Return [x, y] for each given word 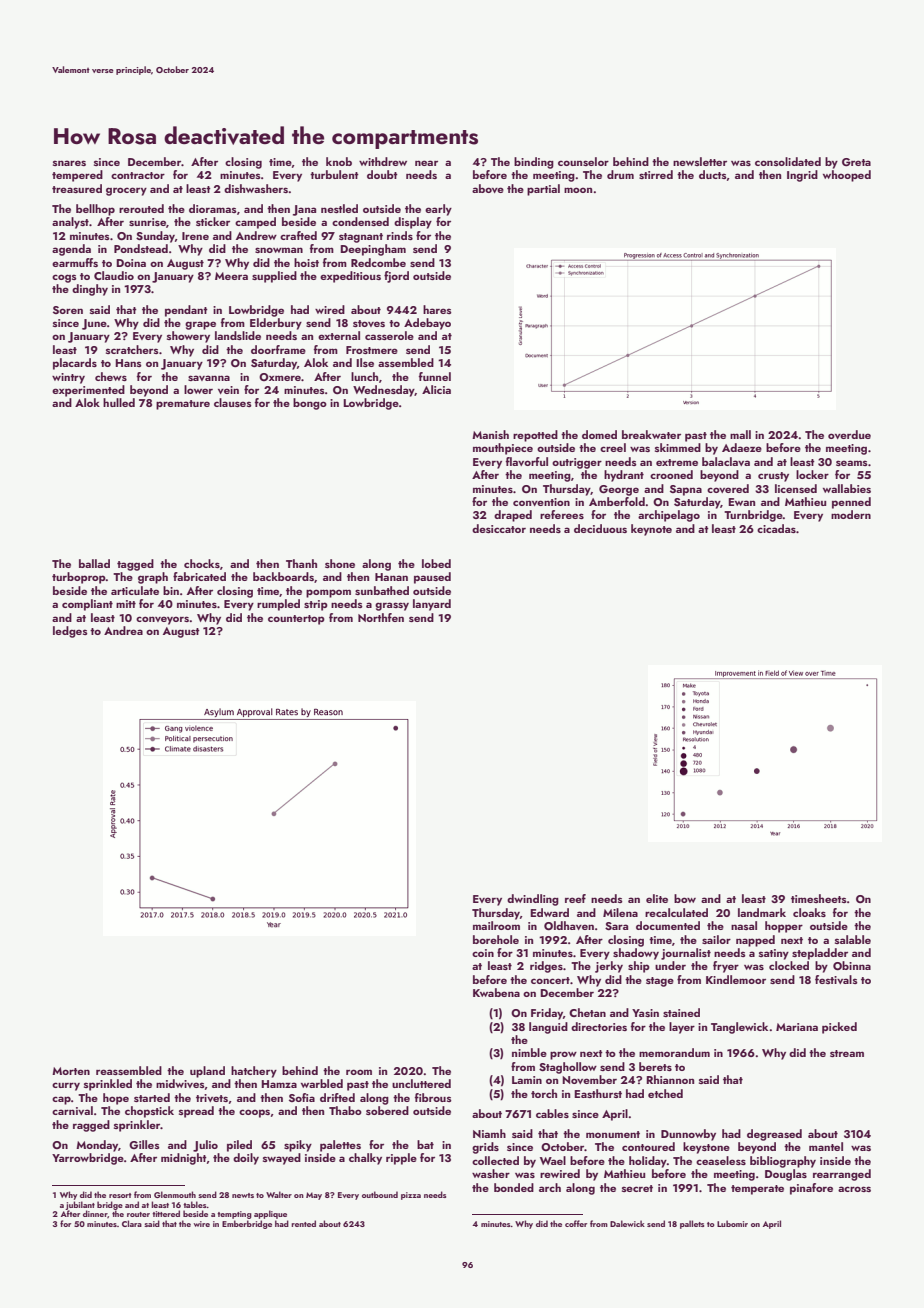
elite [657, 898]
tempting [234, 1215]
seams [852, 463]
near [426, 163]
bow [685, 898]
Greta [856, 162]
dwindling [533, 900]
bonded [514, 1187]
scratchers [132, 349]
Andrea [123, 630]
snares [69, 163]
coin [483, 953]
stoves [369, 323]
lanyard [432, 605]
